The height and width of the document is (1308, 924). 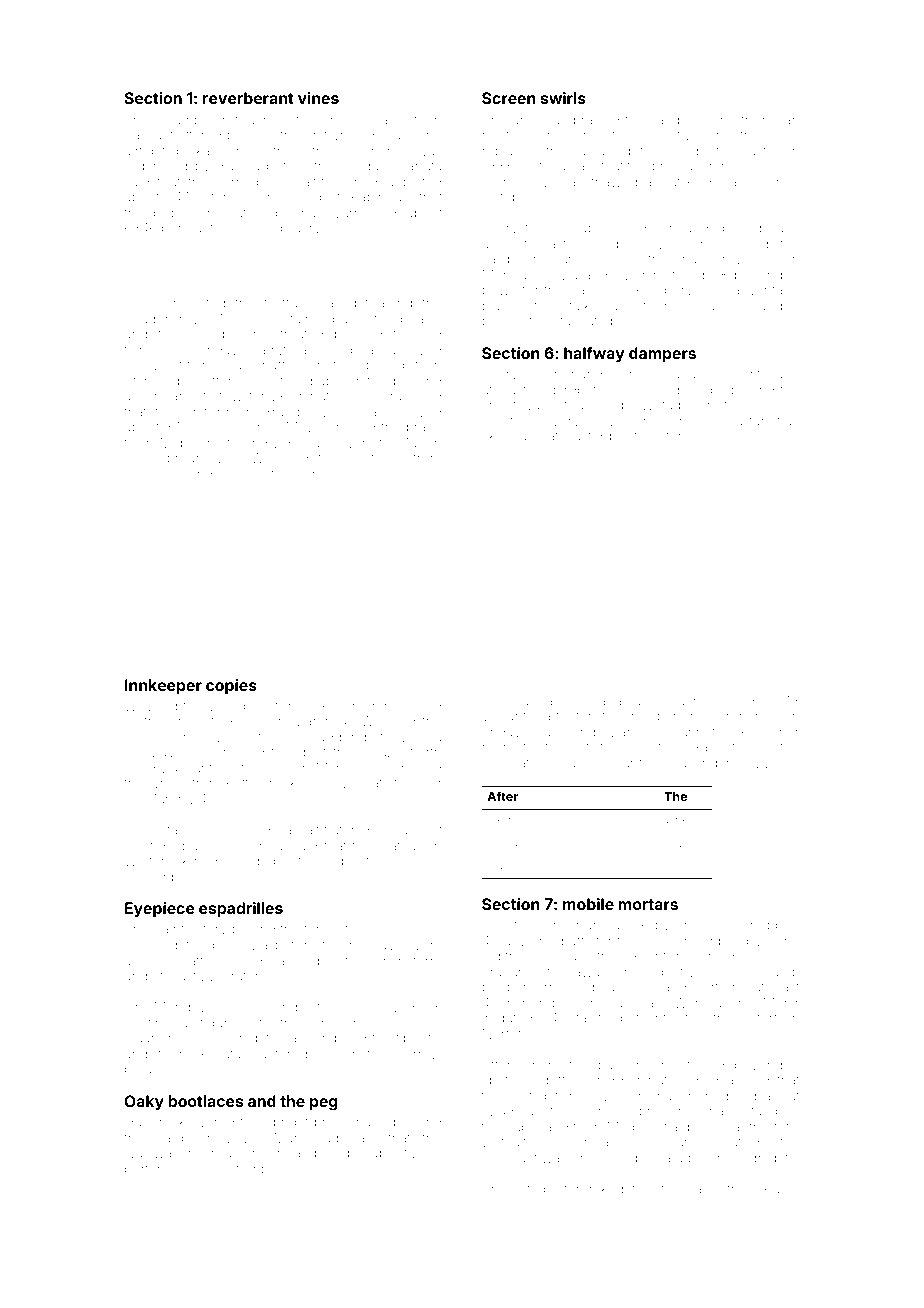 I want to click on Yan, so click(x=787, y=120).
